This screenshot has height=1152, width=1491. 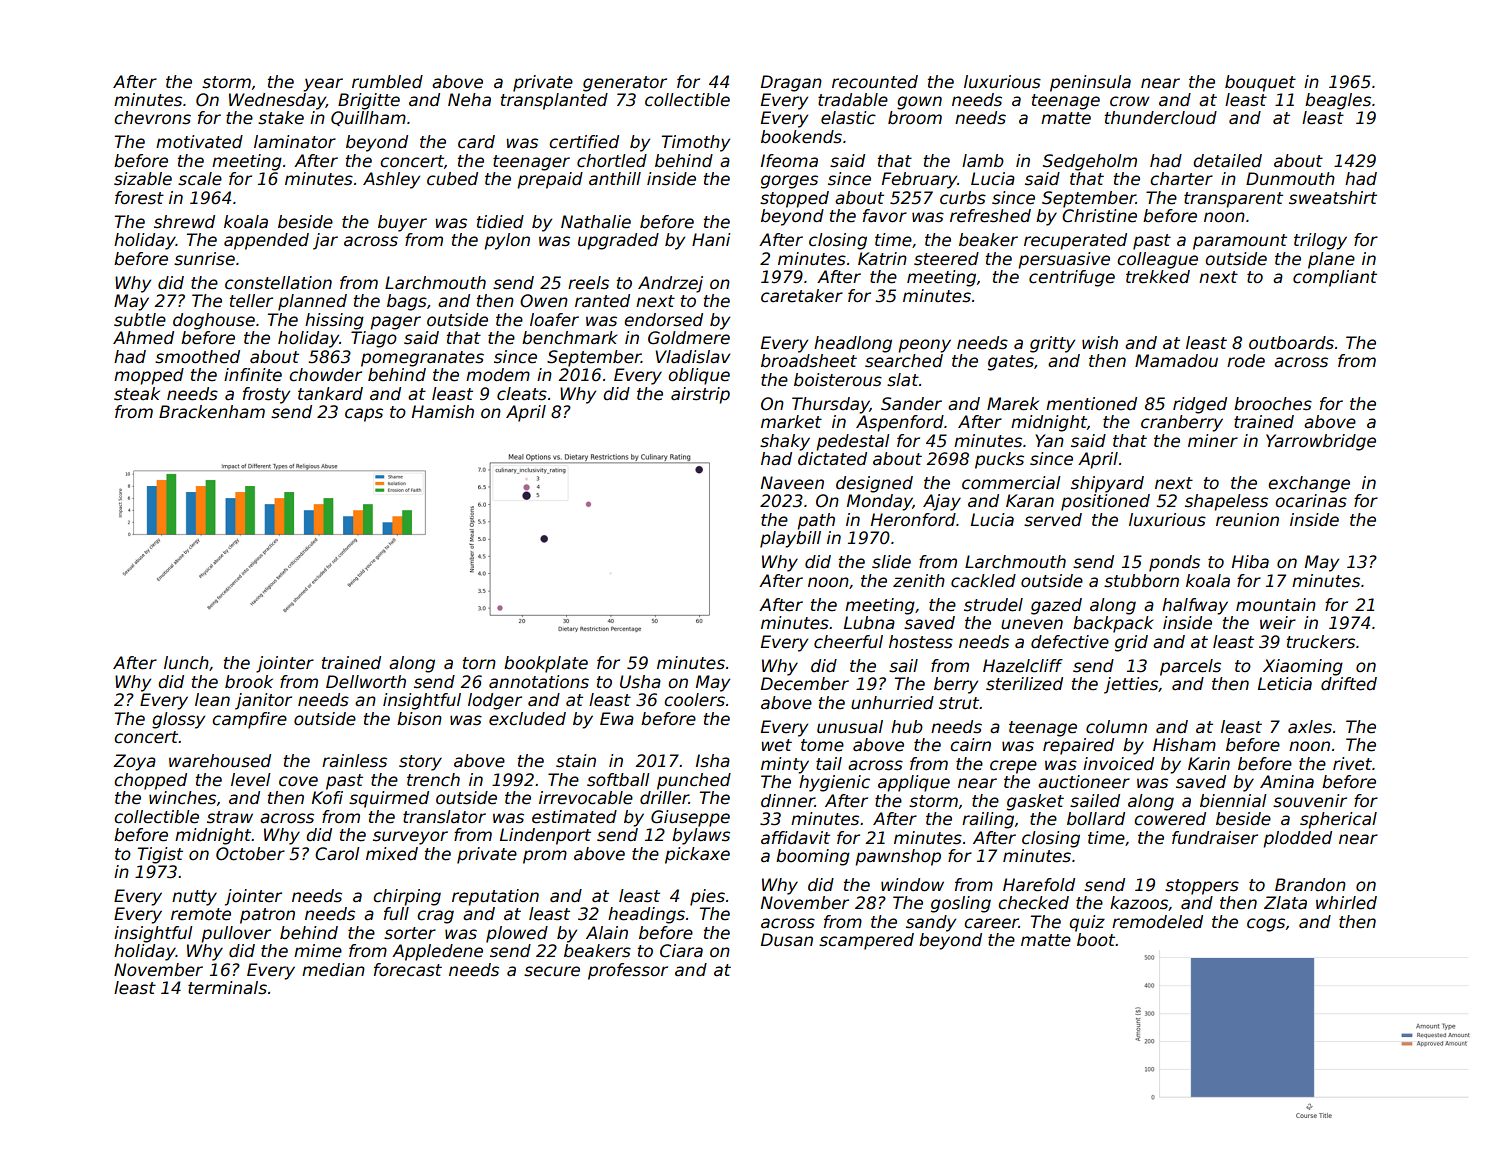 I want to click on Leticia, so click(x=1285, y=684).
